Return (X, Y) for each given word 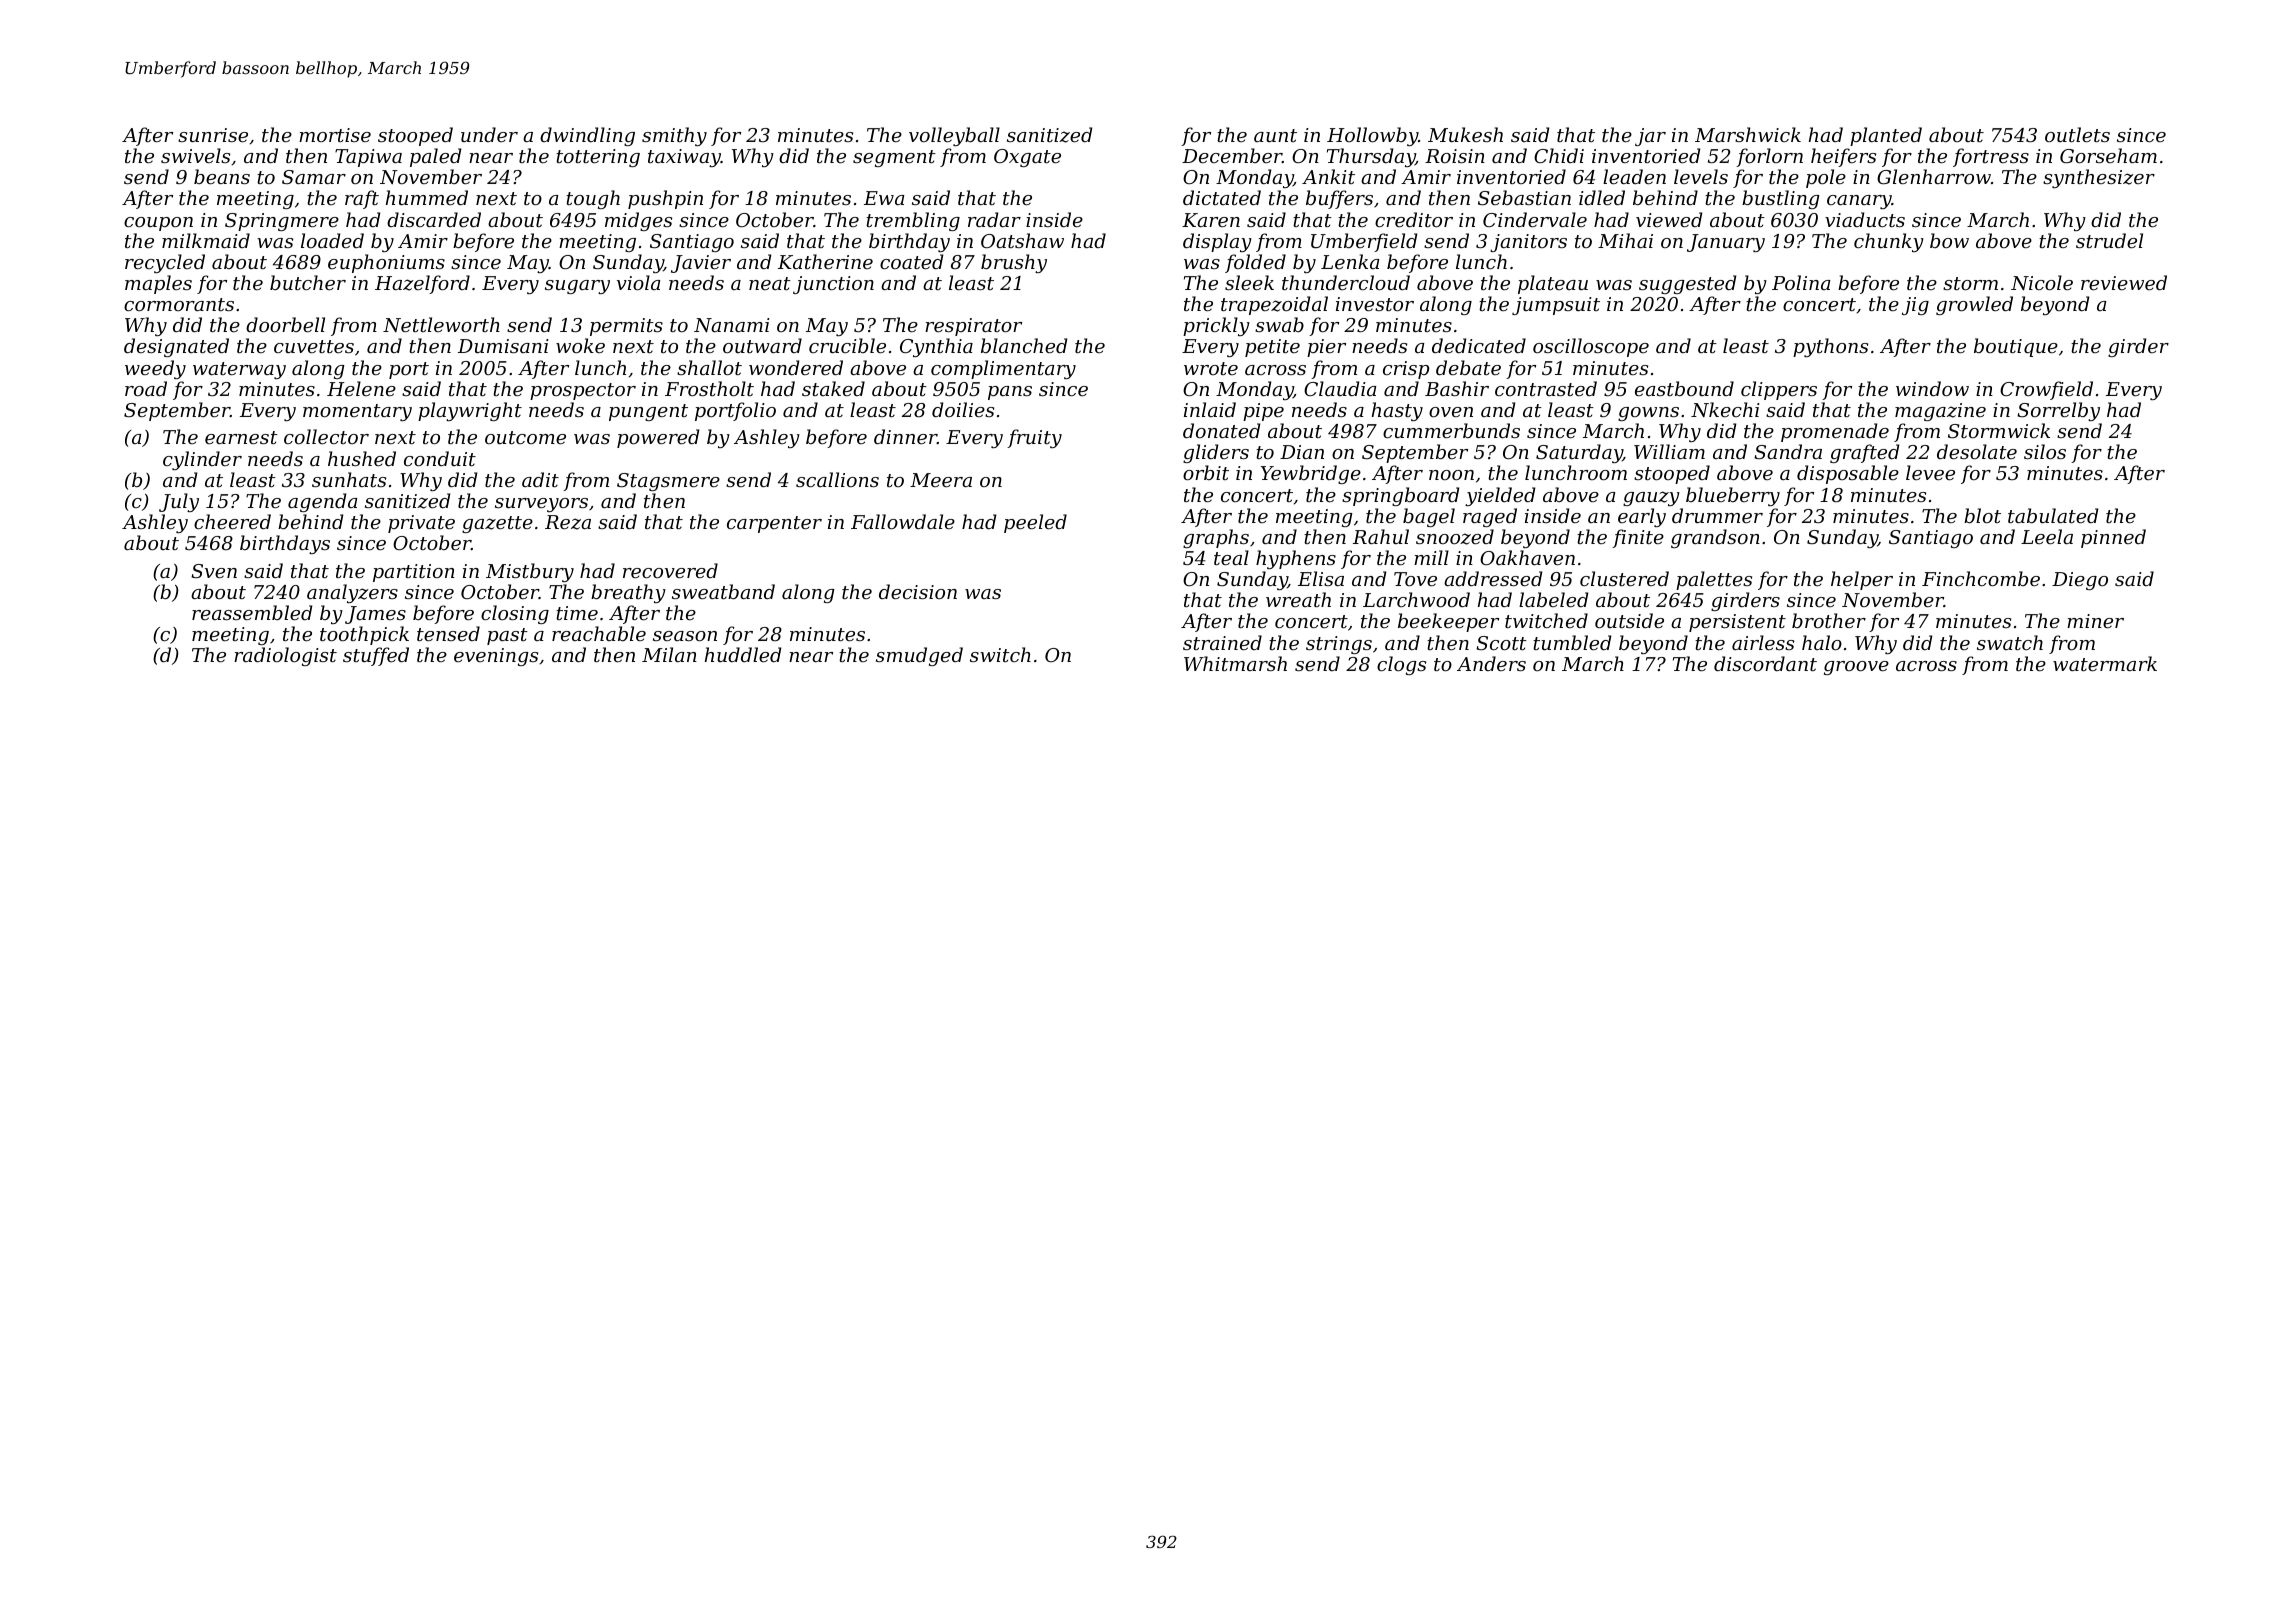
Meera (941, 480)
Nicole (2042, 283)
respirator (973, 327)
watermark (2105, 663)
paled (435, 157)
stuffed (376, 656)
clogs (1401, 665)
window (1932, 388)
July (179, 502)
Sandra (1788, 451)
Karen (1211, 220)
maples (158, 284)
